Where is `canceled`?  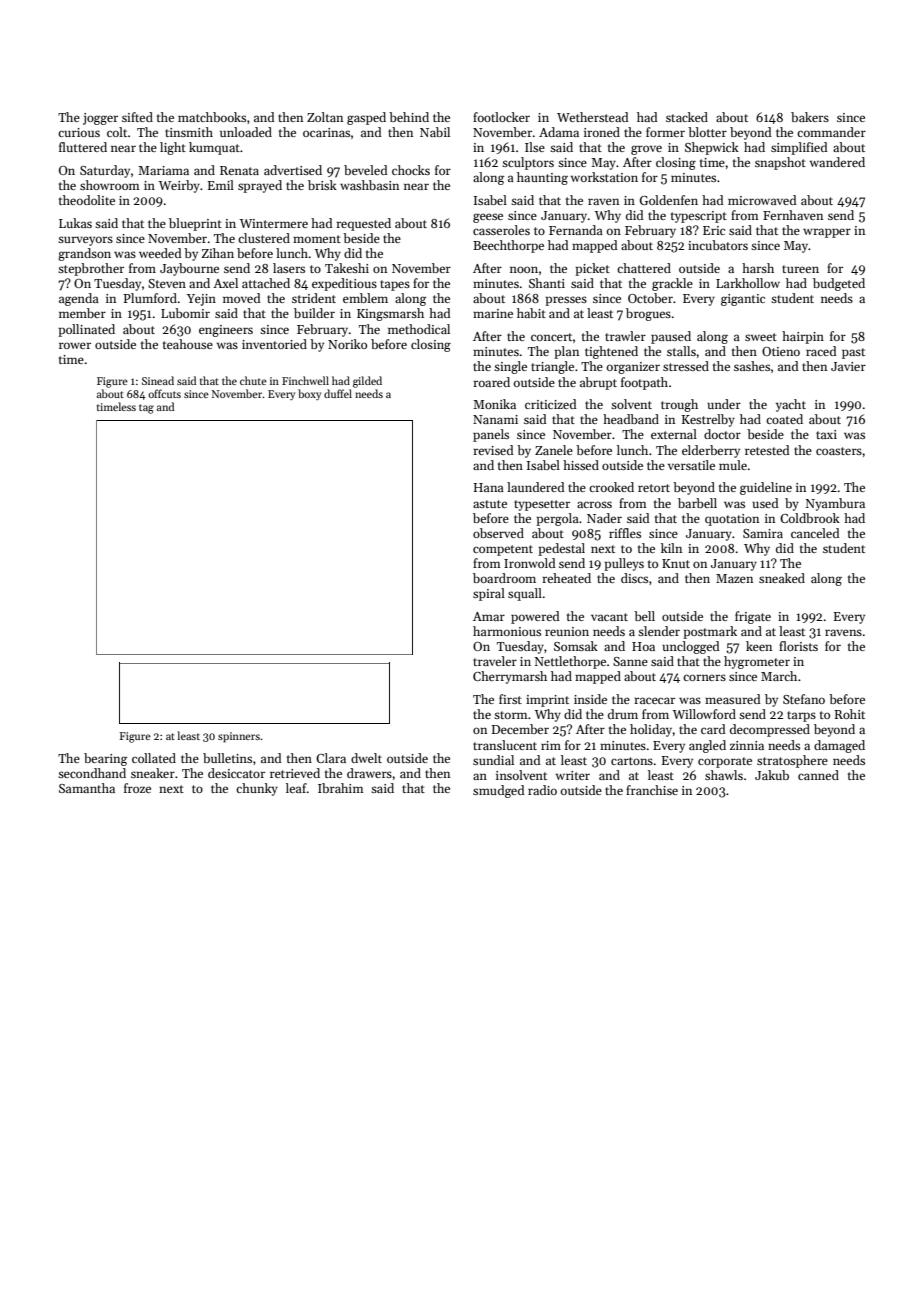
canceled is located at coordinates (815, 533).
